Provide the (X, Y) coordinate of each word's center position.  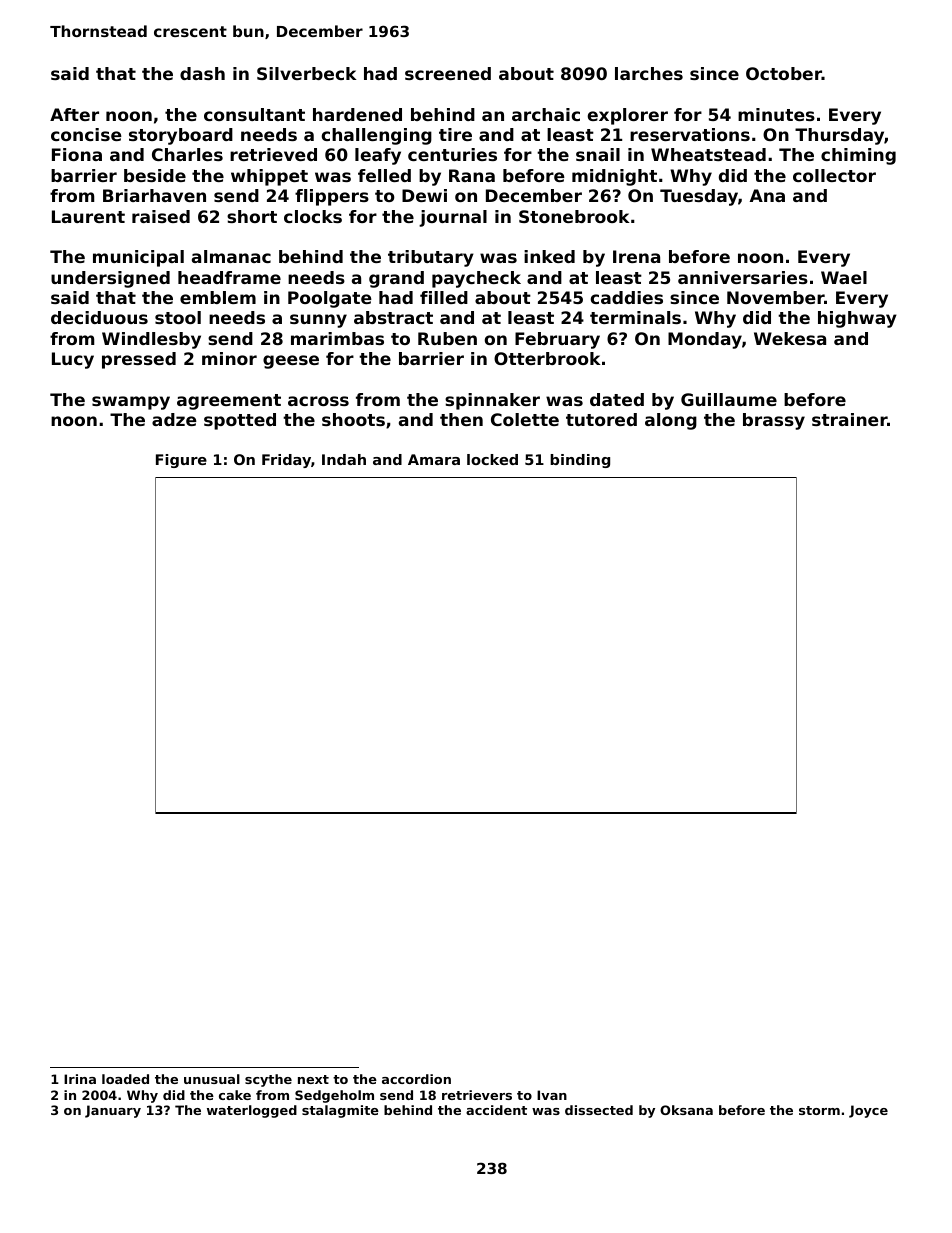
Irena (636, 256)
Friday (286, 461)
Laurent (88, 216)
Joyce (868, 1111)
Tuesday (699, 197)
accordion (416, 1079)
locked (492, 459)
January (113, 1111)
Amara (434, 459)
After (74, 114)
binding (580, 461)
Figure (181, 461)
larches (649, 73)
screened (448, 73)
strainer (849, 419)
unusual (212, 1079)
